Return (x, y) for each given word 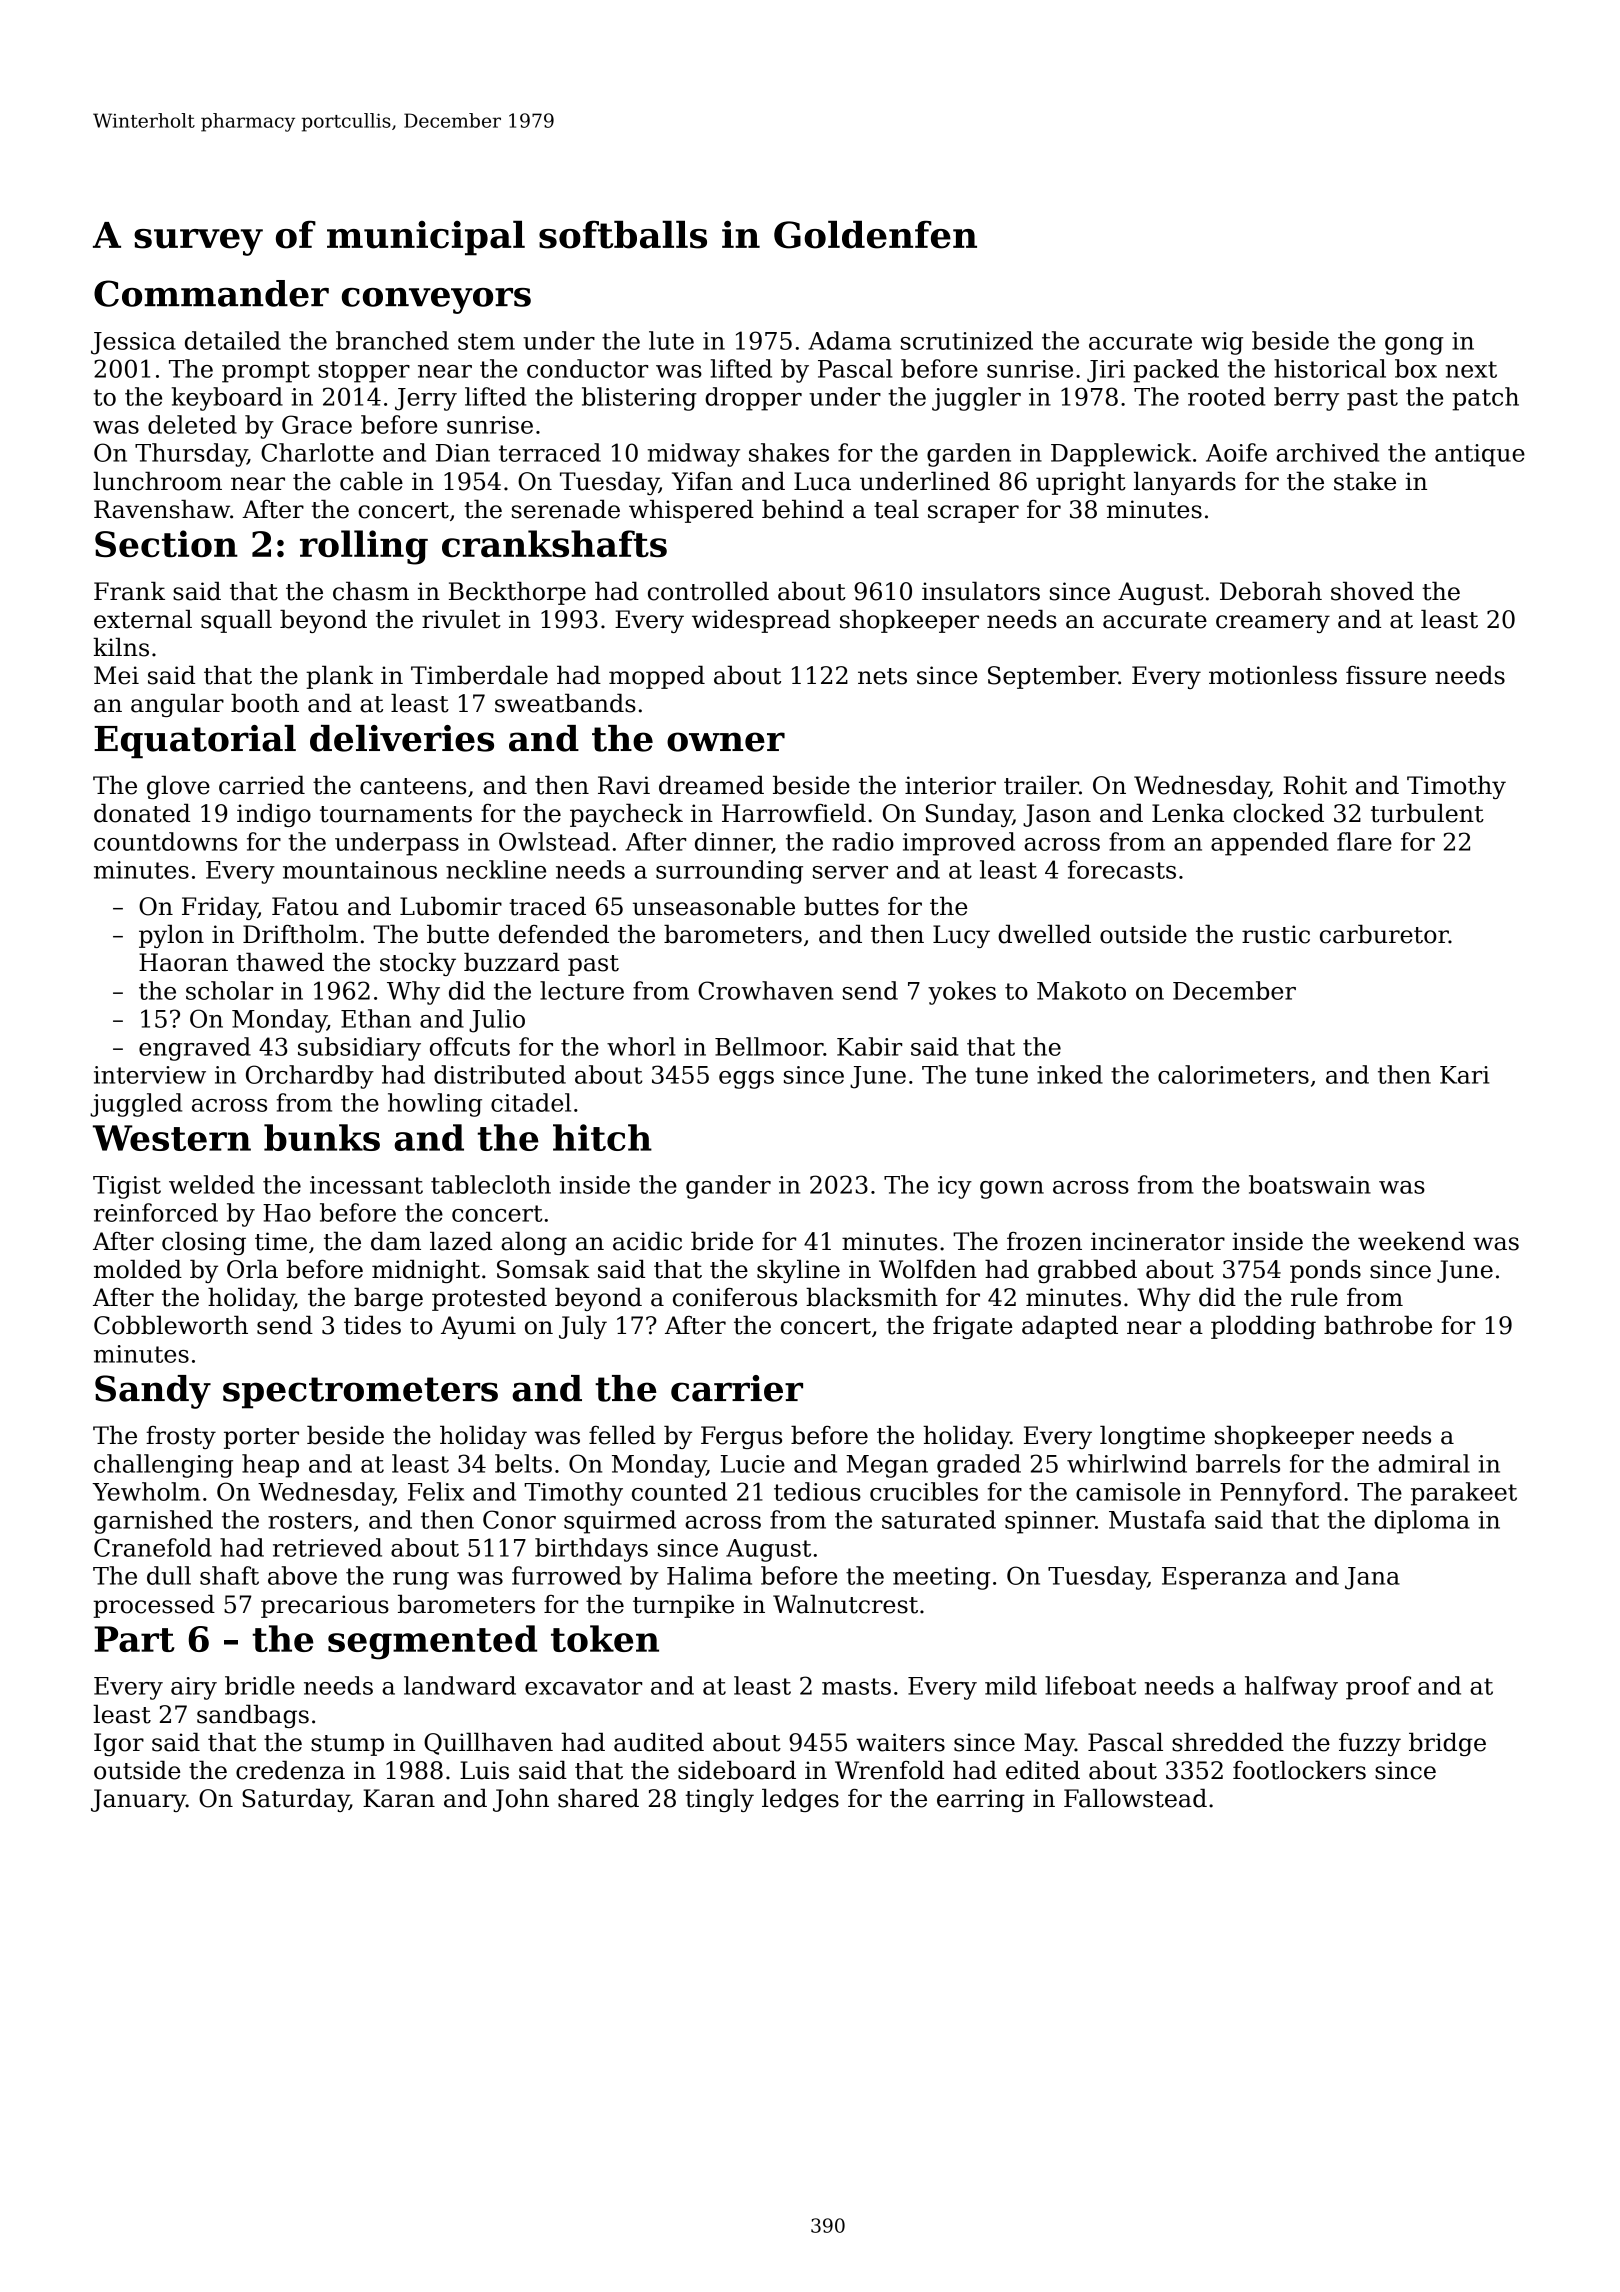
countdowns (165, 841)
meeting (941, 1578)
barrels (1238, 1463)
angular (177, 705)
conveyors (436, 301)
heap (270, 1466)
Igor (119, 1744)
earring (981, 1800)
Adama (849, 340)
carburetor (1384, 934)
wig (1222, 343)
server (850, 872)
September (1053, 677)
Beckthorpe (517, 593)
